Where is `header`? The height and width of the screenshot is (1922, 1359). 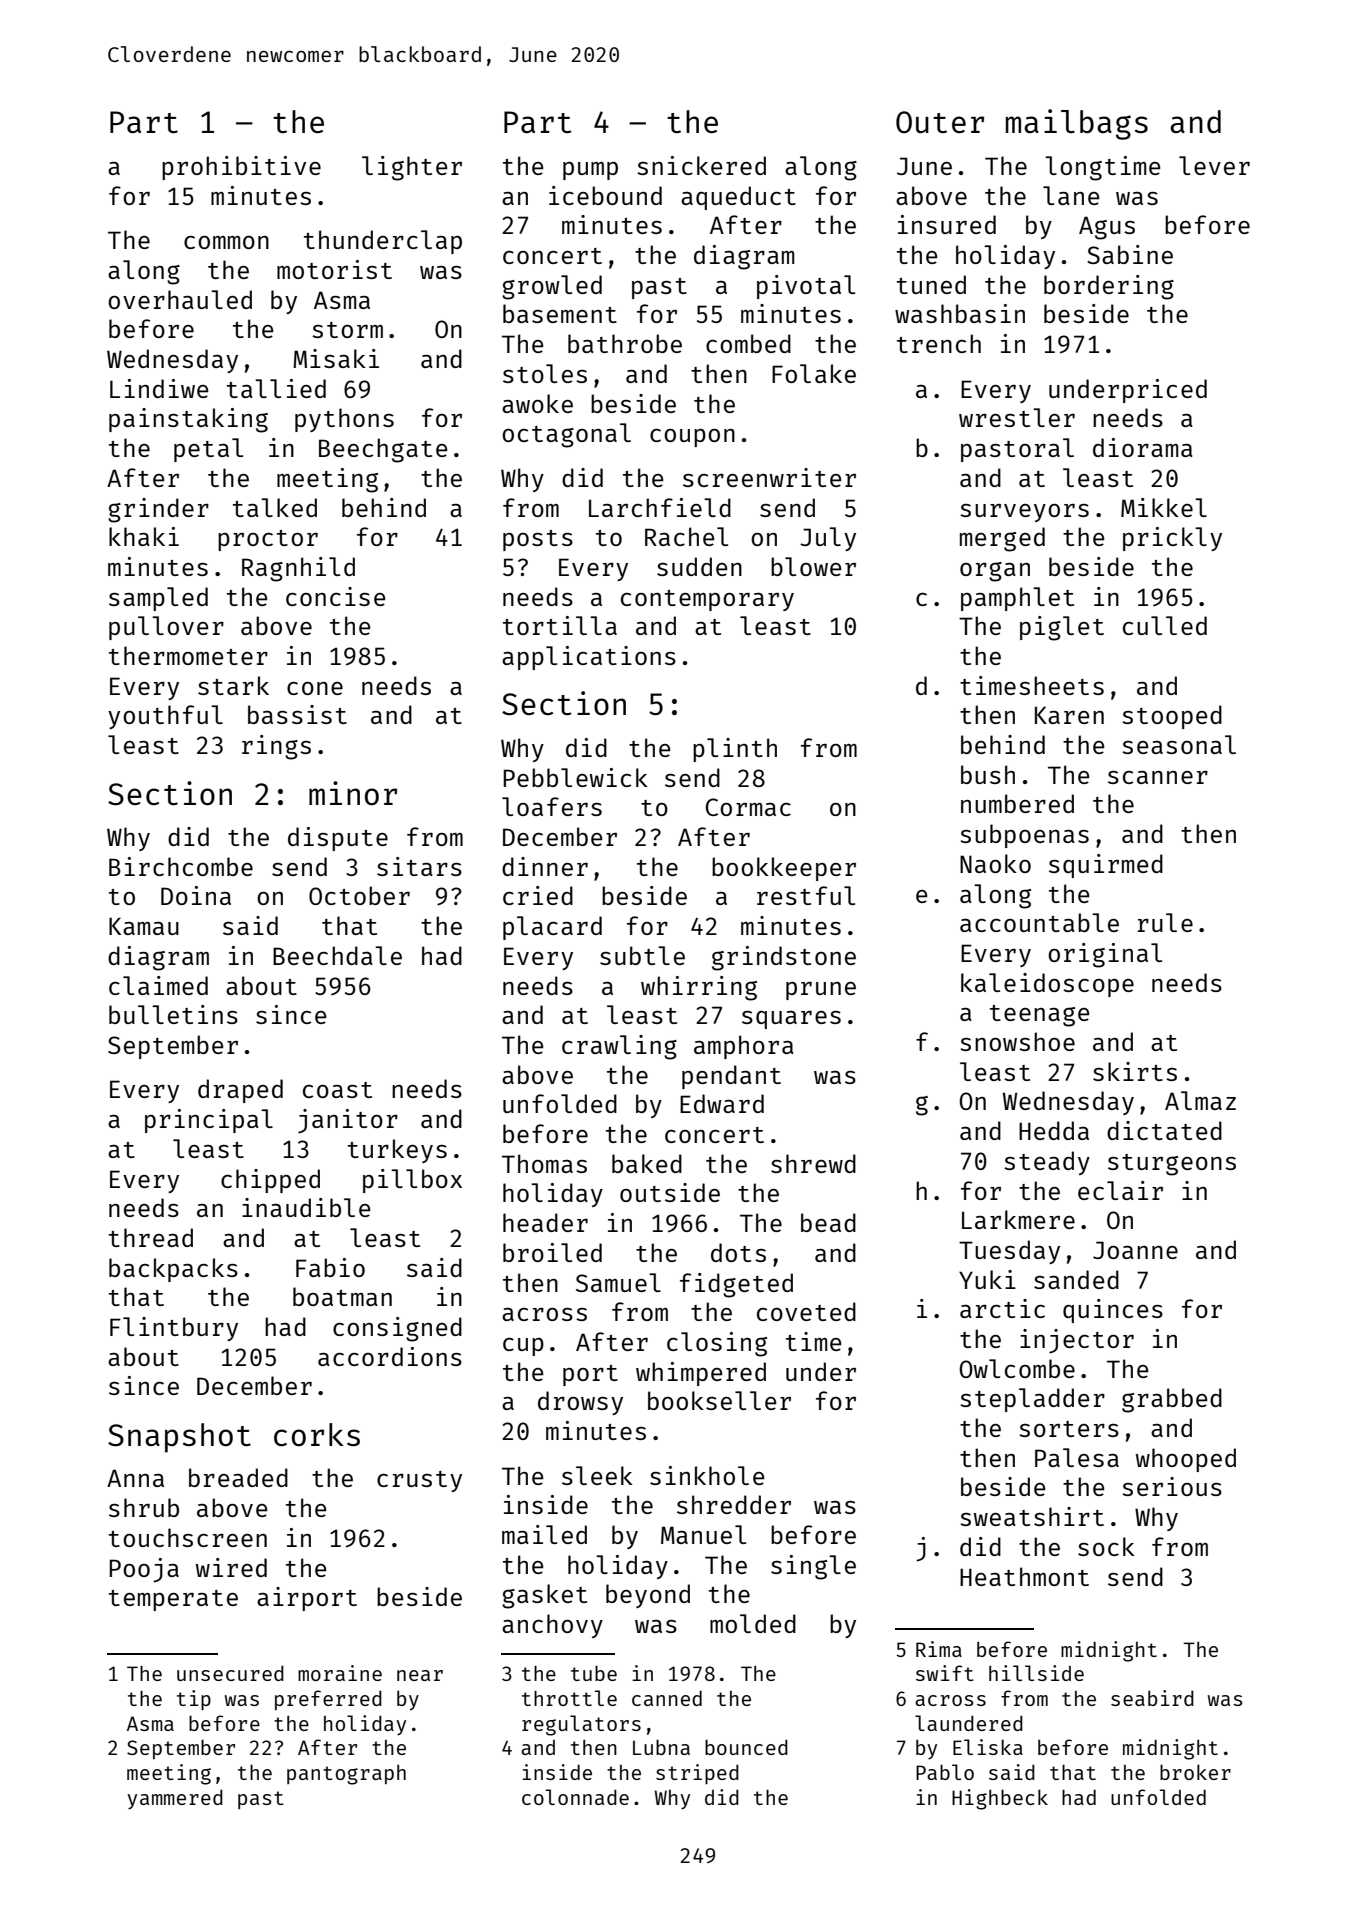
header is located at coordinates (545, 1222).
